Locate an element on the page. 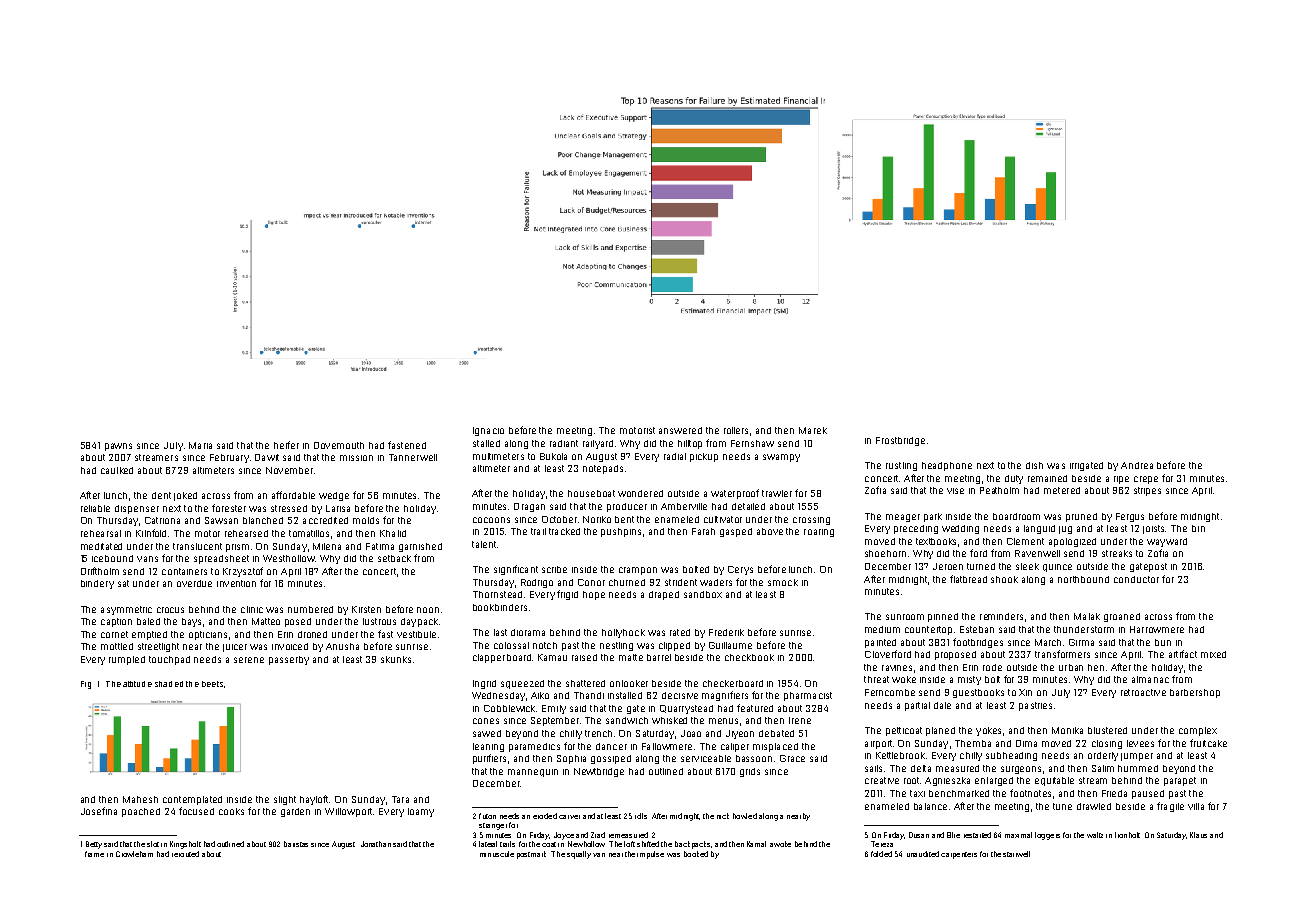 This image has width=1308, height=924. barrel is located at coordinates (659, 657).
